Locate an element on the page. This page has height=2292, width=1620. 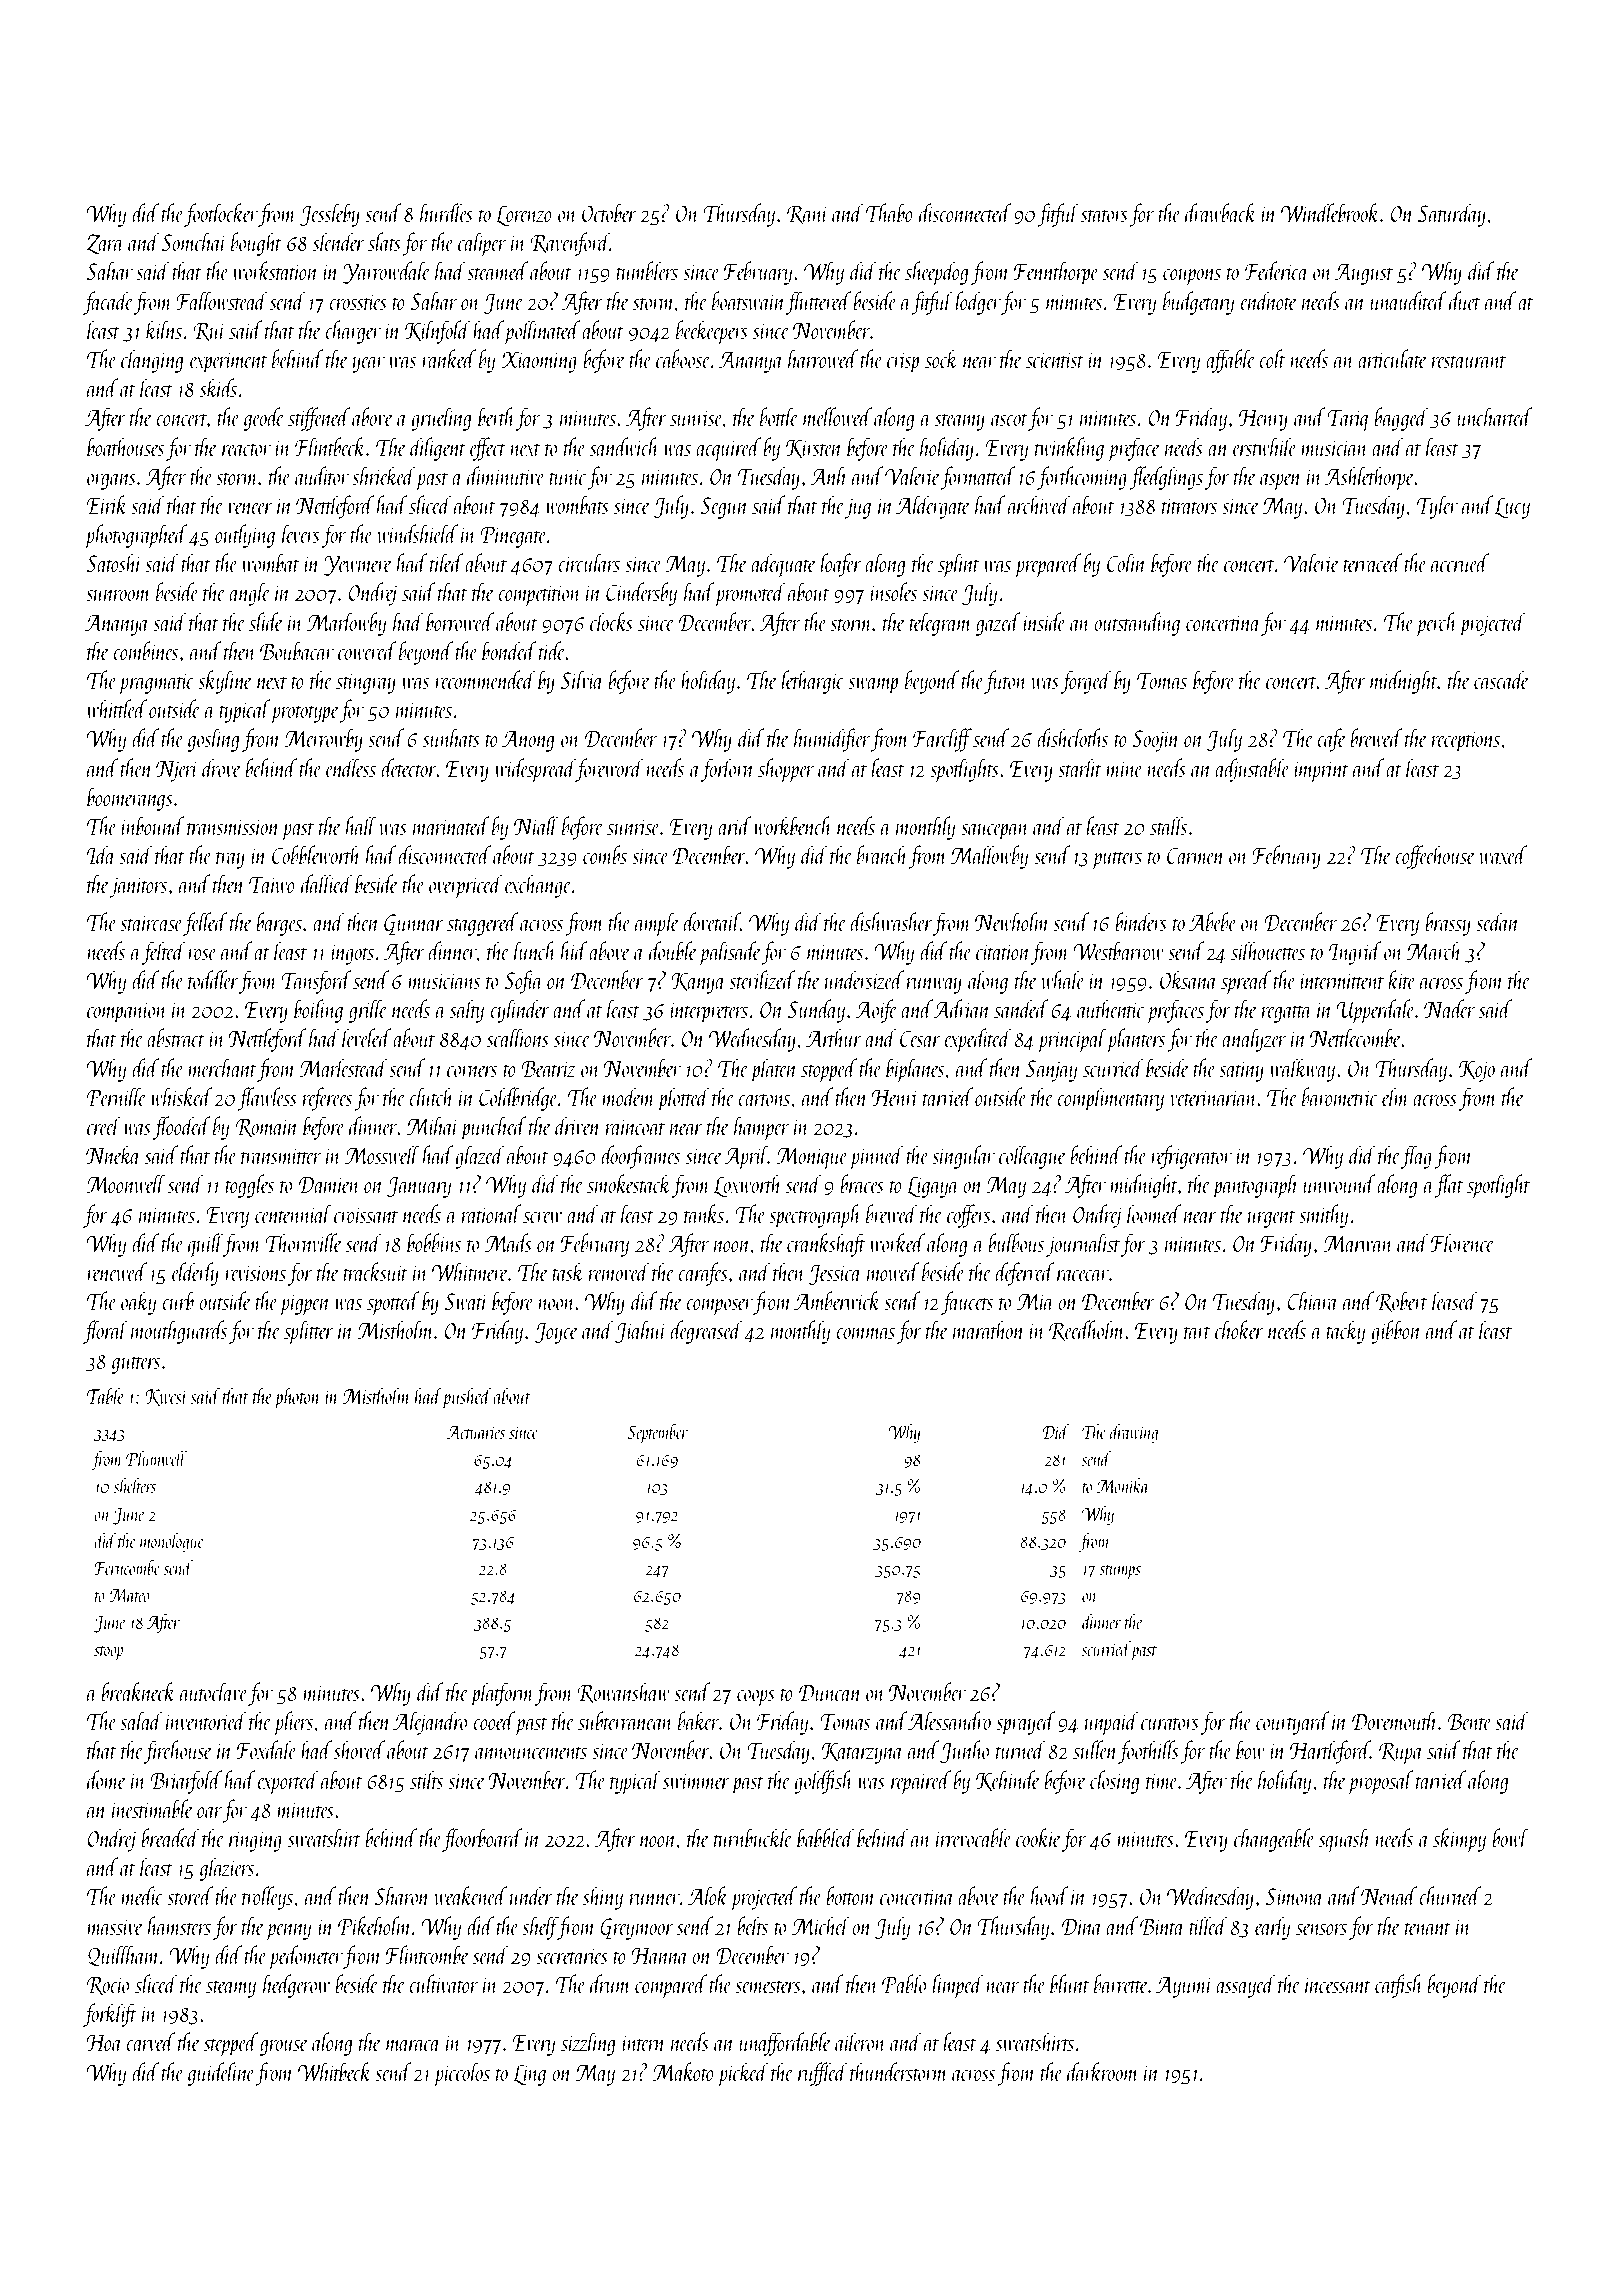
humidifier is located at coordinates (832, 740).
